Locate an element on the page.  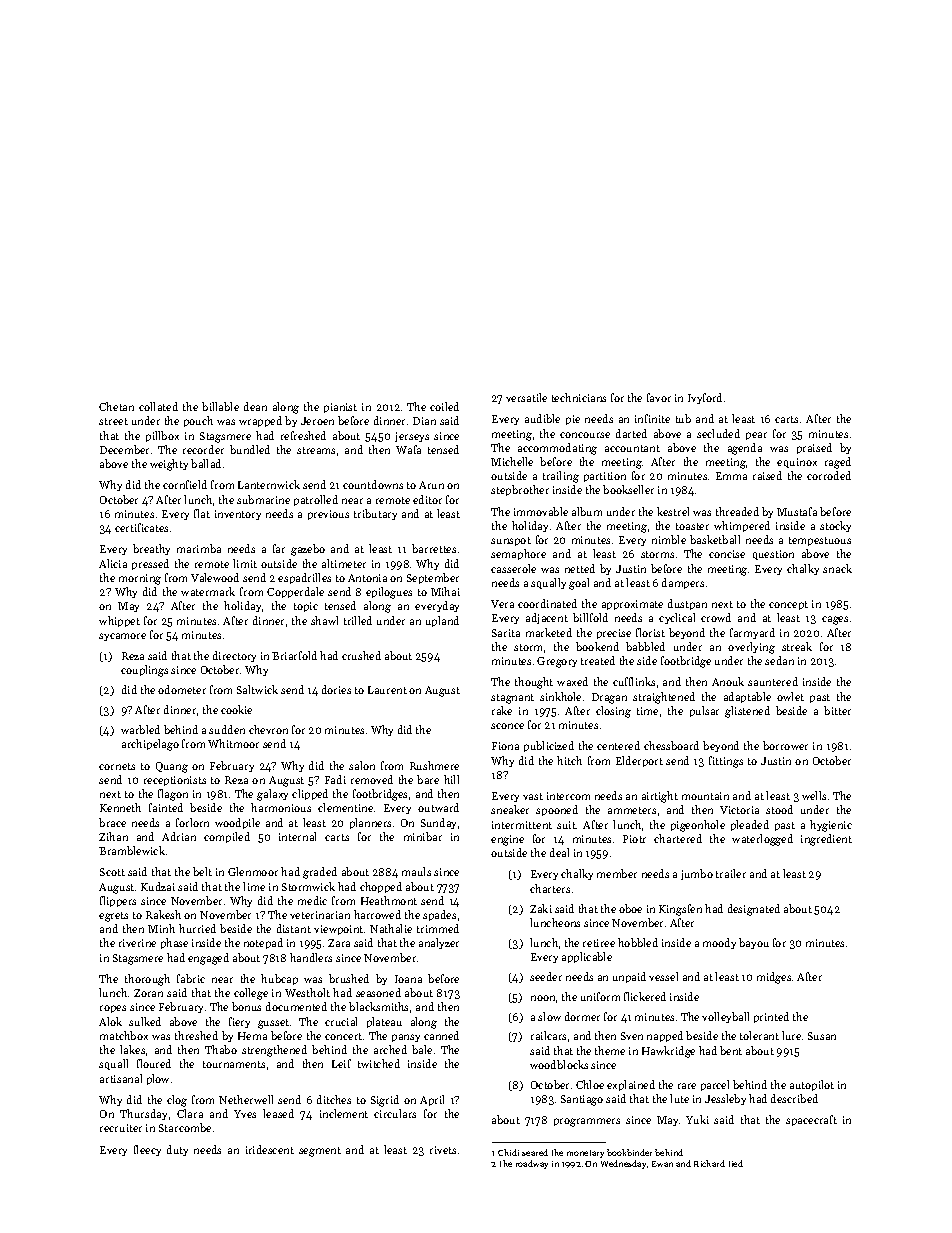
December is located at coordinates (124, 449).
